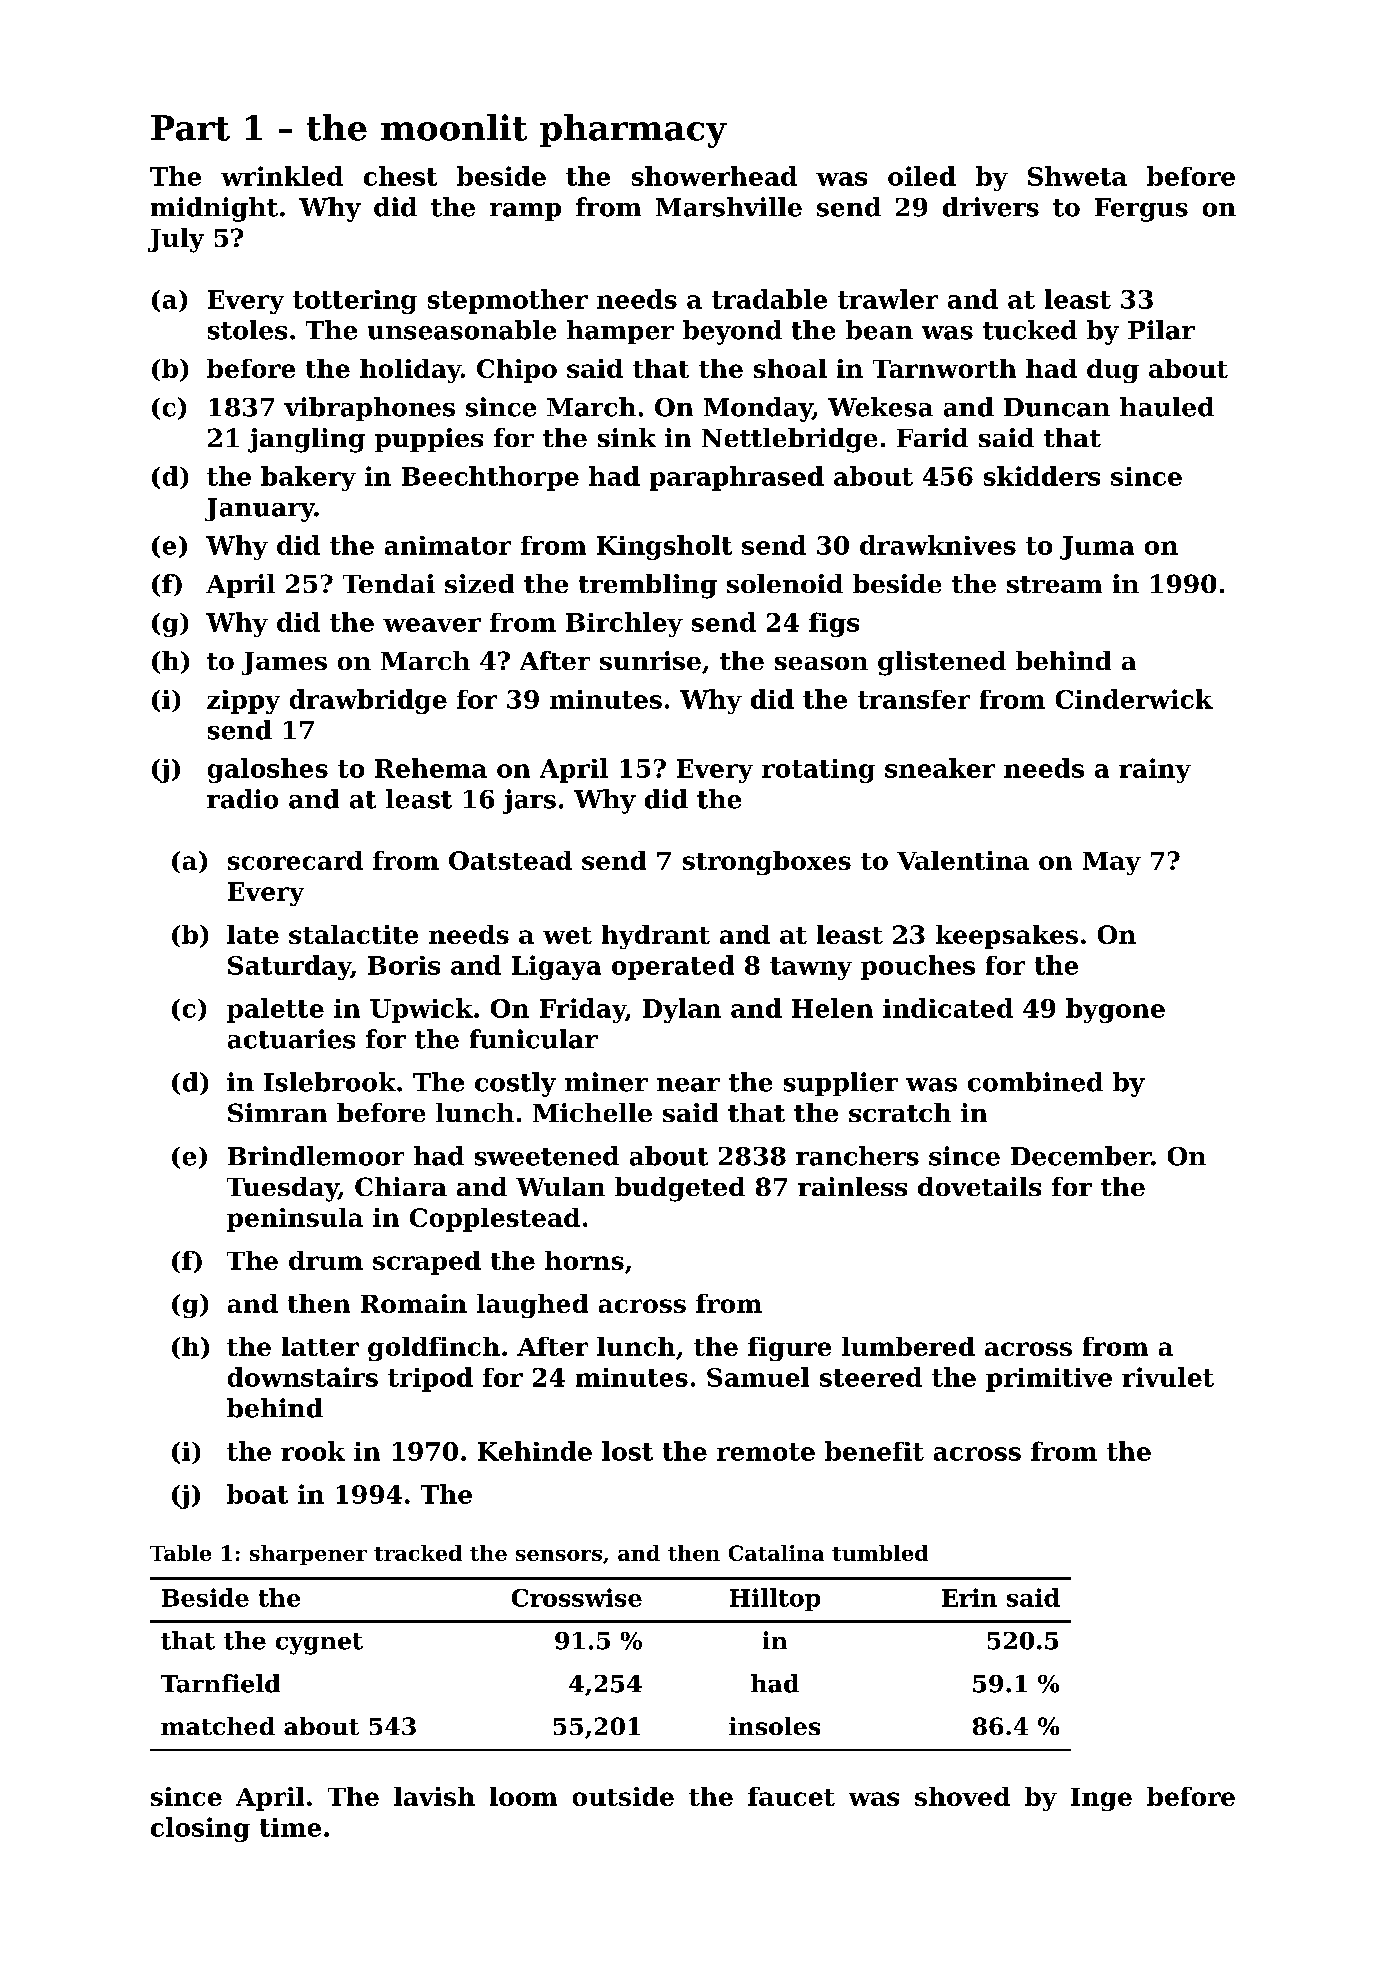 The width and height of the screenshot is (1386, 1969). What do you see at coordinates (1155, 770) in the screenshot?
I see `rainy` at bounding box center [1155, 770].
